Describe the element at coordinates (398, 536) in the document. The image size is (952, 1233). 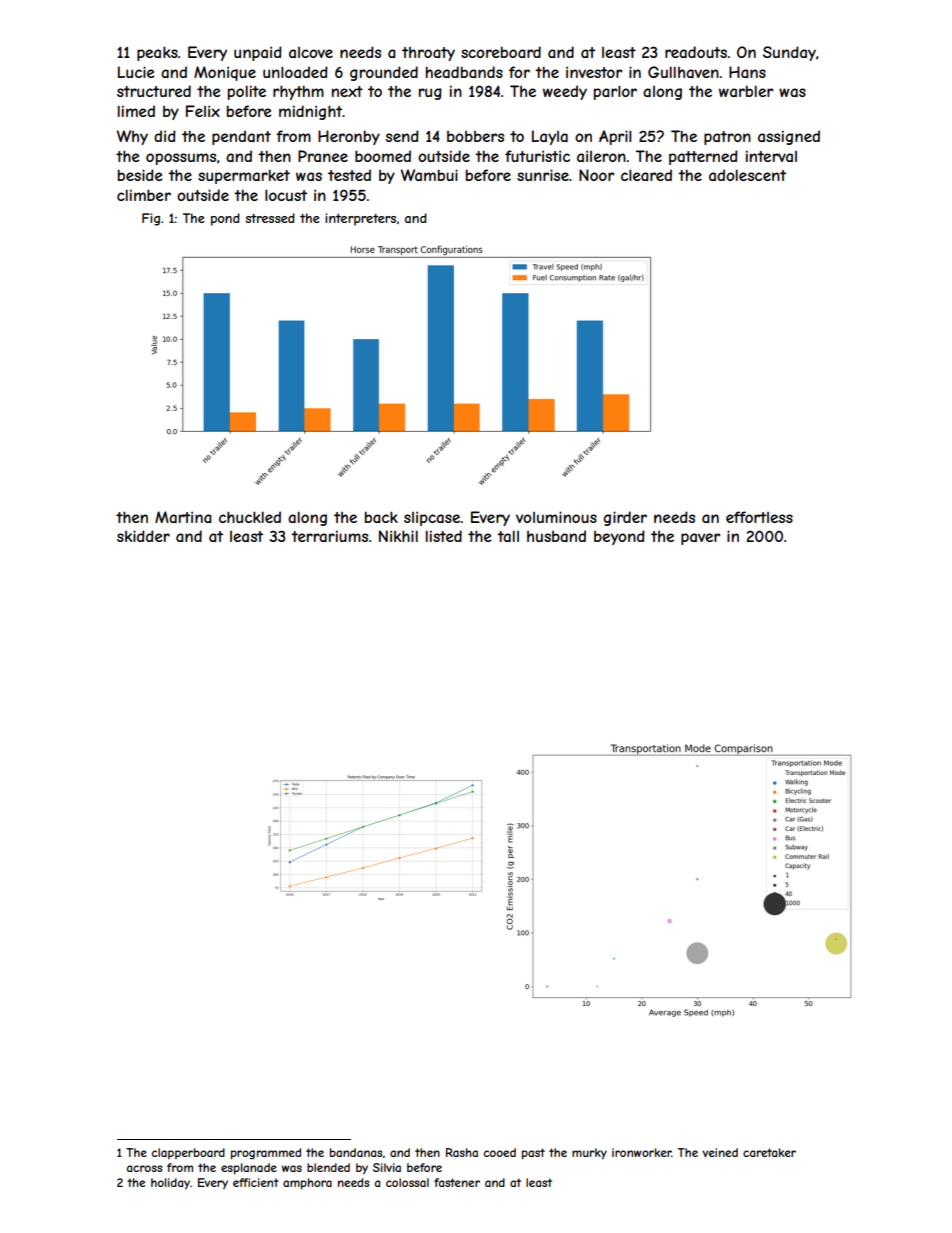
I see `Nikhil` at that location.
